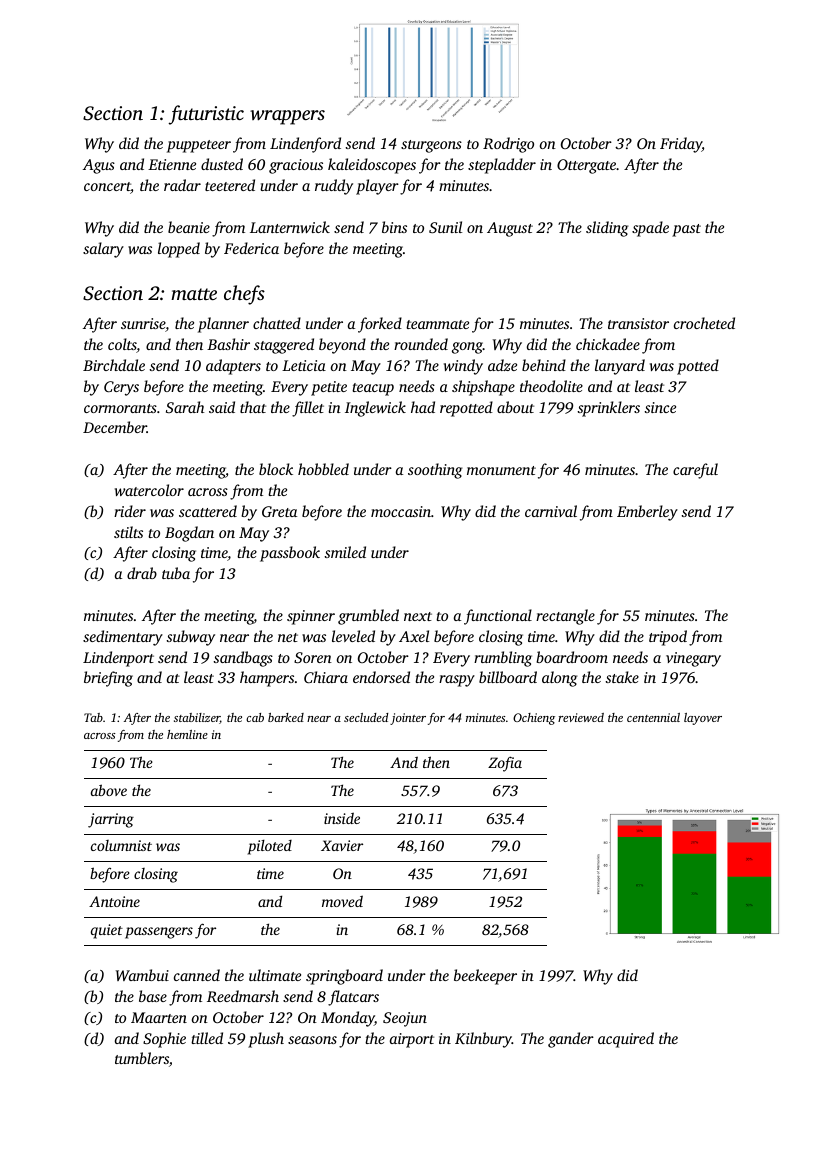 This screenshot has height=1166, width=822. I want to click on monument, so click(501, 470).
